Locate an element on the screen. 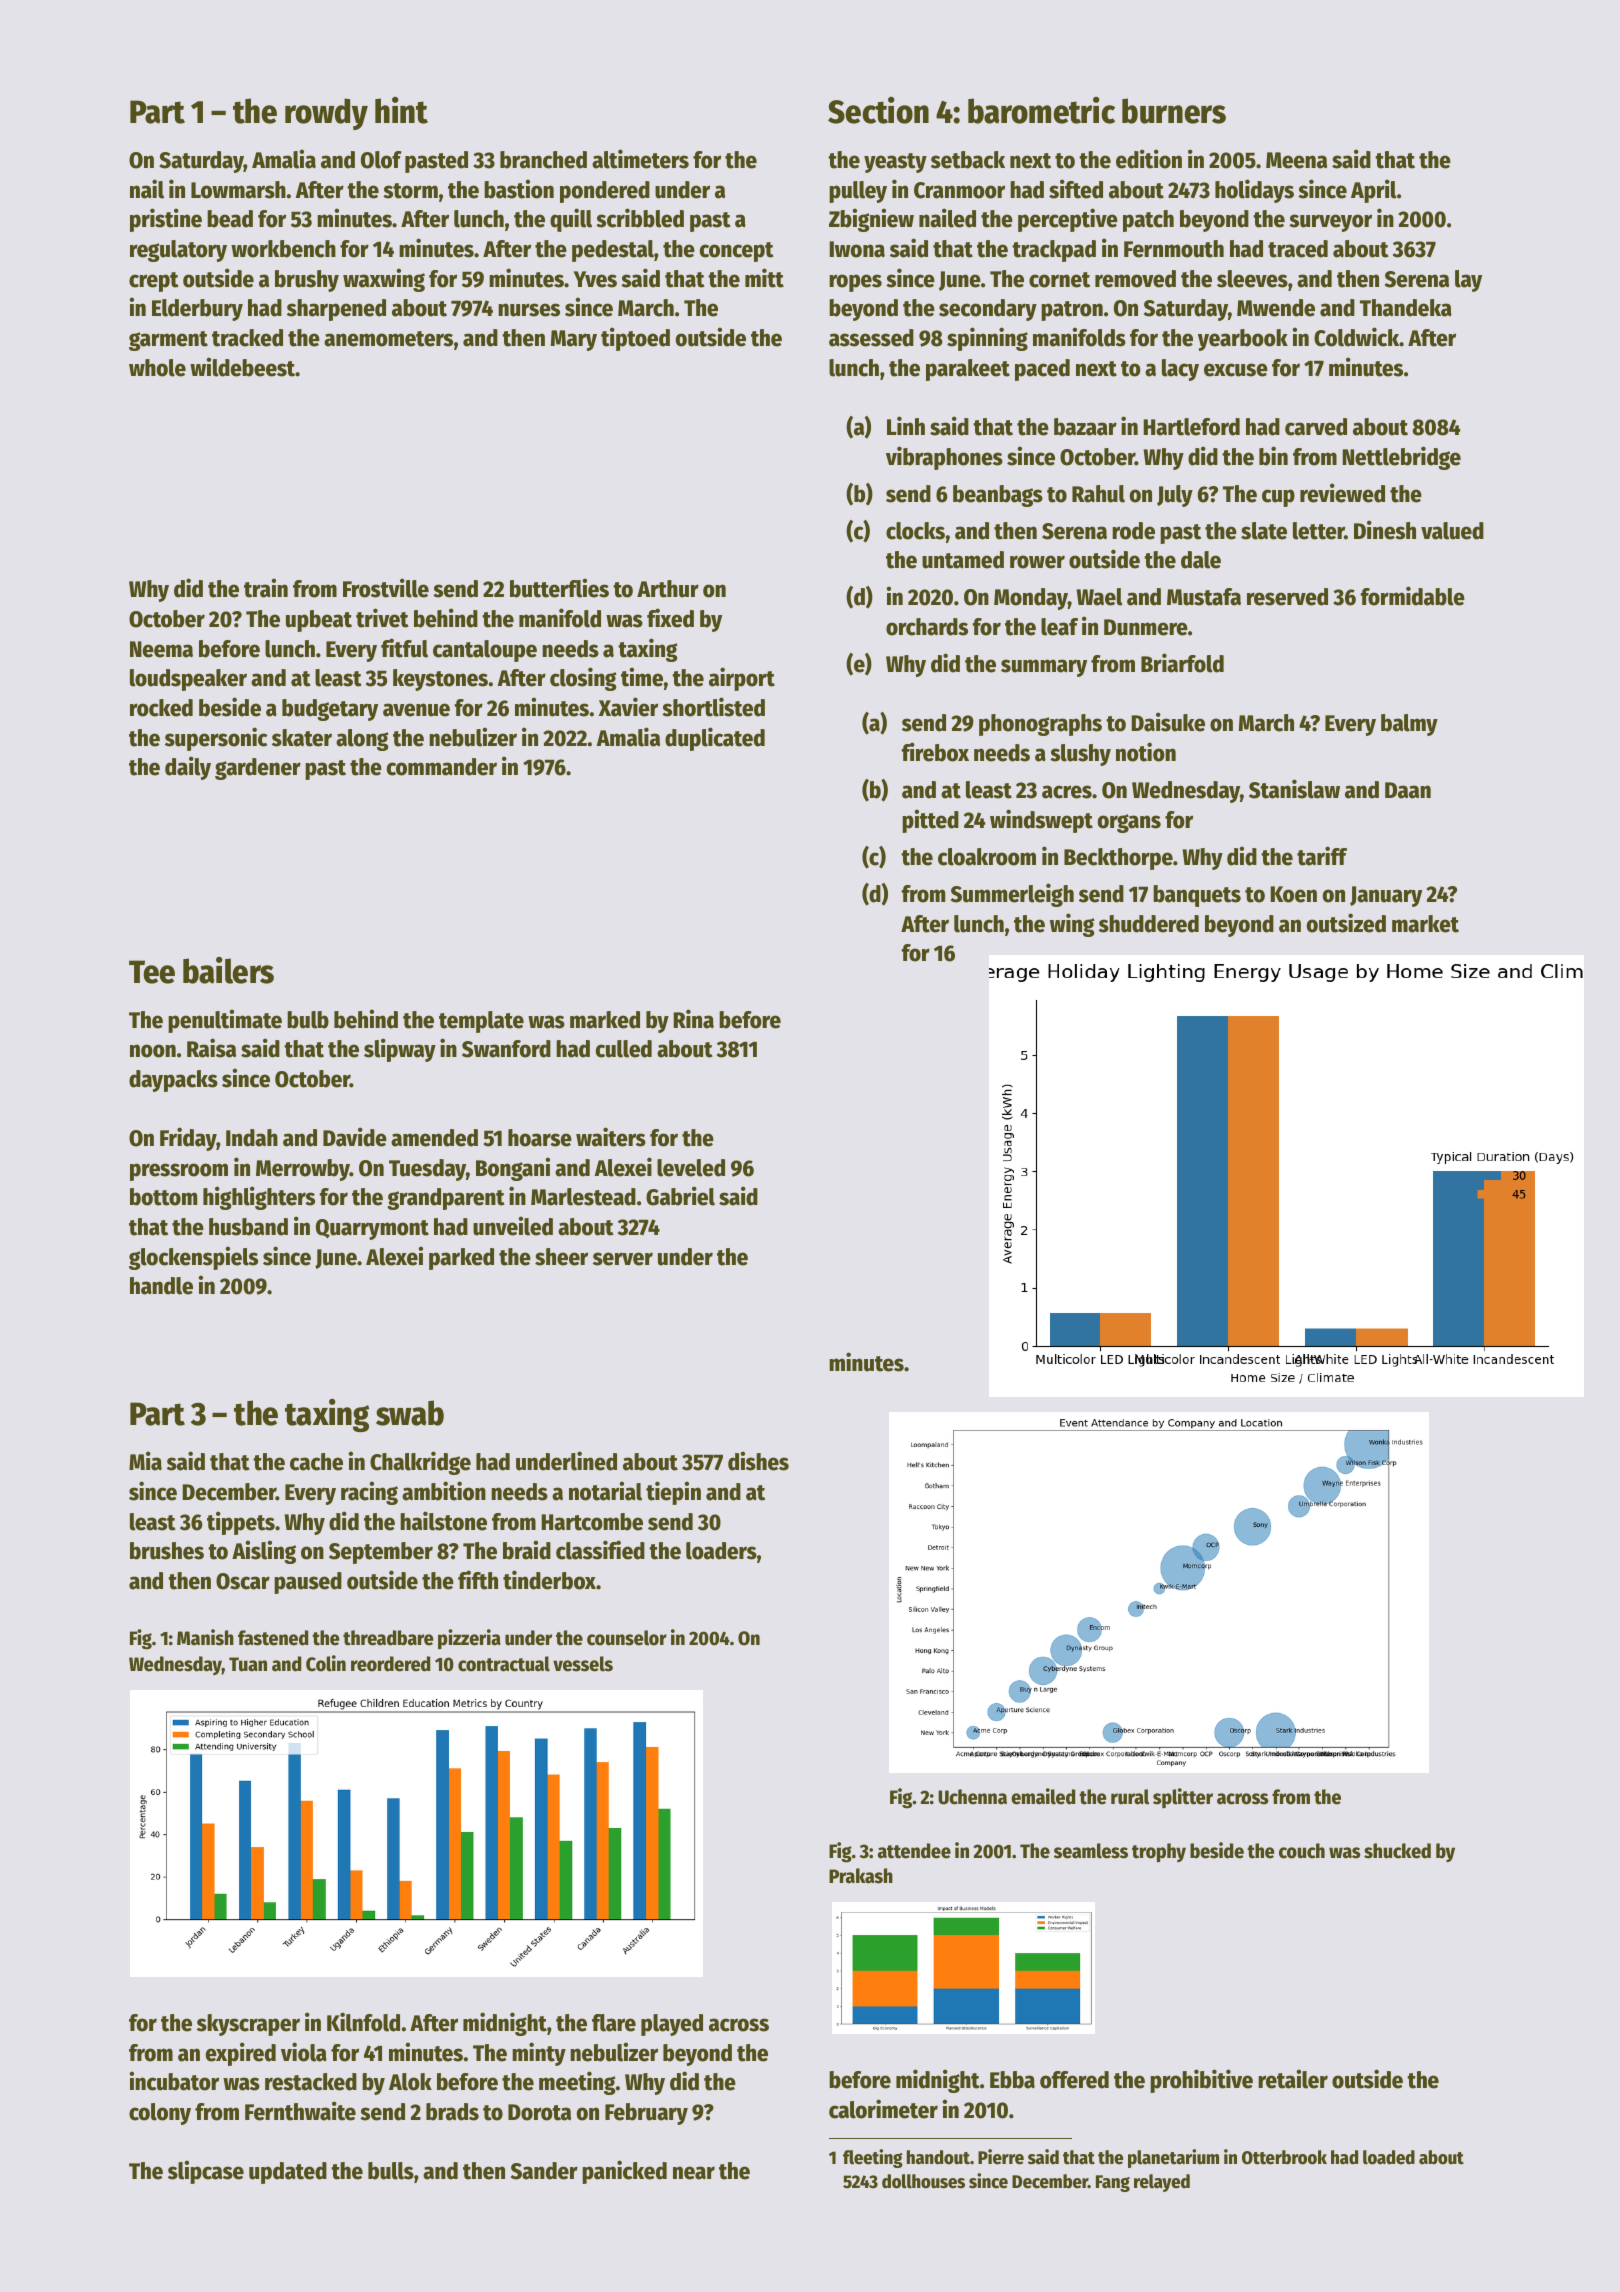 This screenshot has width=1620, height=2292. rowdy is located at coordinates (326, 114).
